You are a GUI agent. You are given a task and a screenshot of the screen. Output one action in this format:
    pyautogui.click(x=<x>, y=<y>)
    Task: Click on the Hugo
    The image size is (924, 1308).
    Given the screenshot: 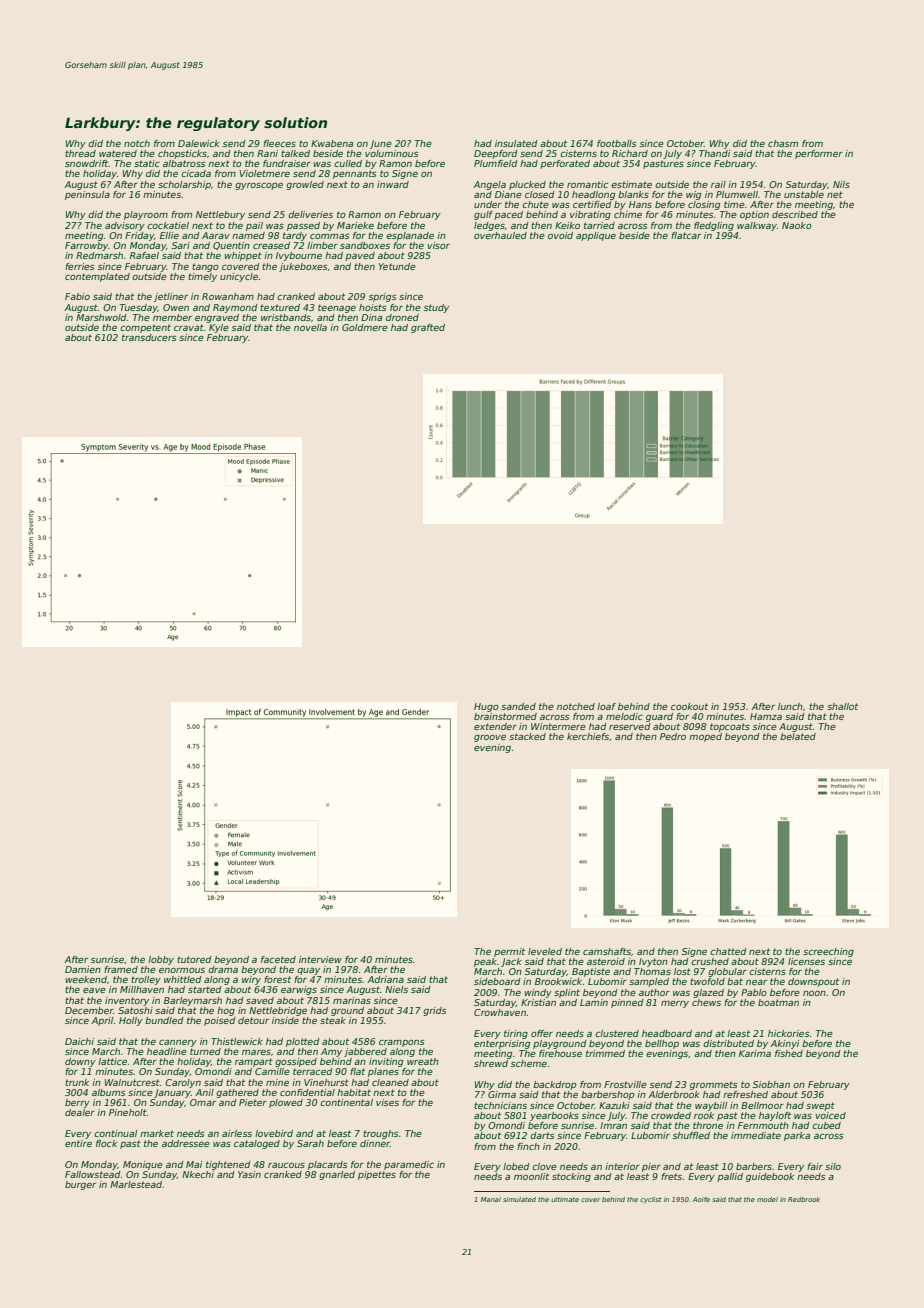 What is the action you would take?
    pyautogui.click(x=486, y=707)
